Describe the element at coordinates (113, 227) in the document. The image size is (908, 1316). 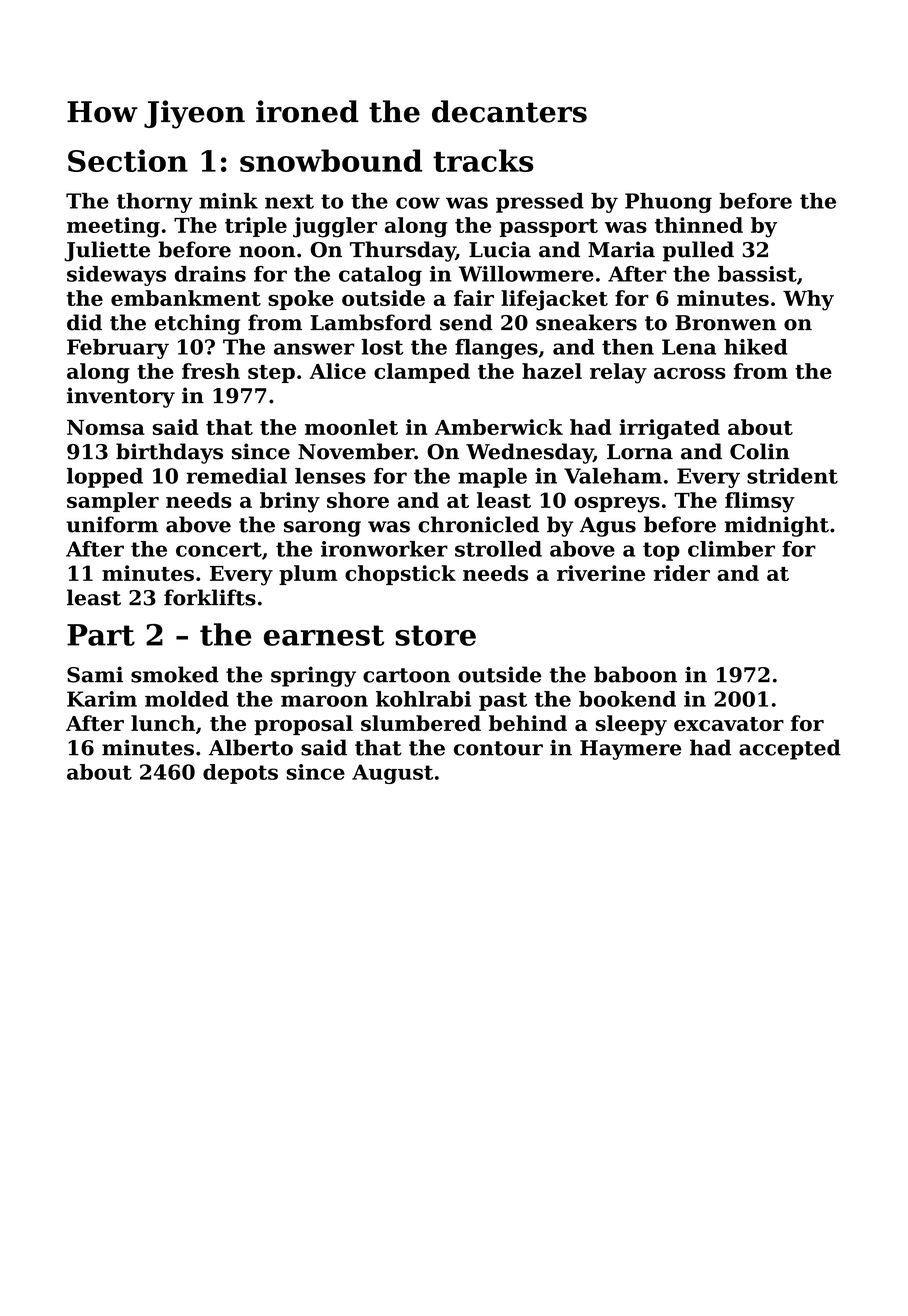
I see `meeting` at that location.
